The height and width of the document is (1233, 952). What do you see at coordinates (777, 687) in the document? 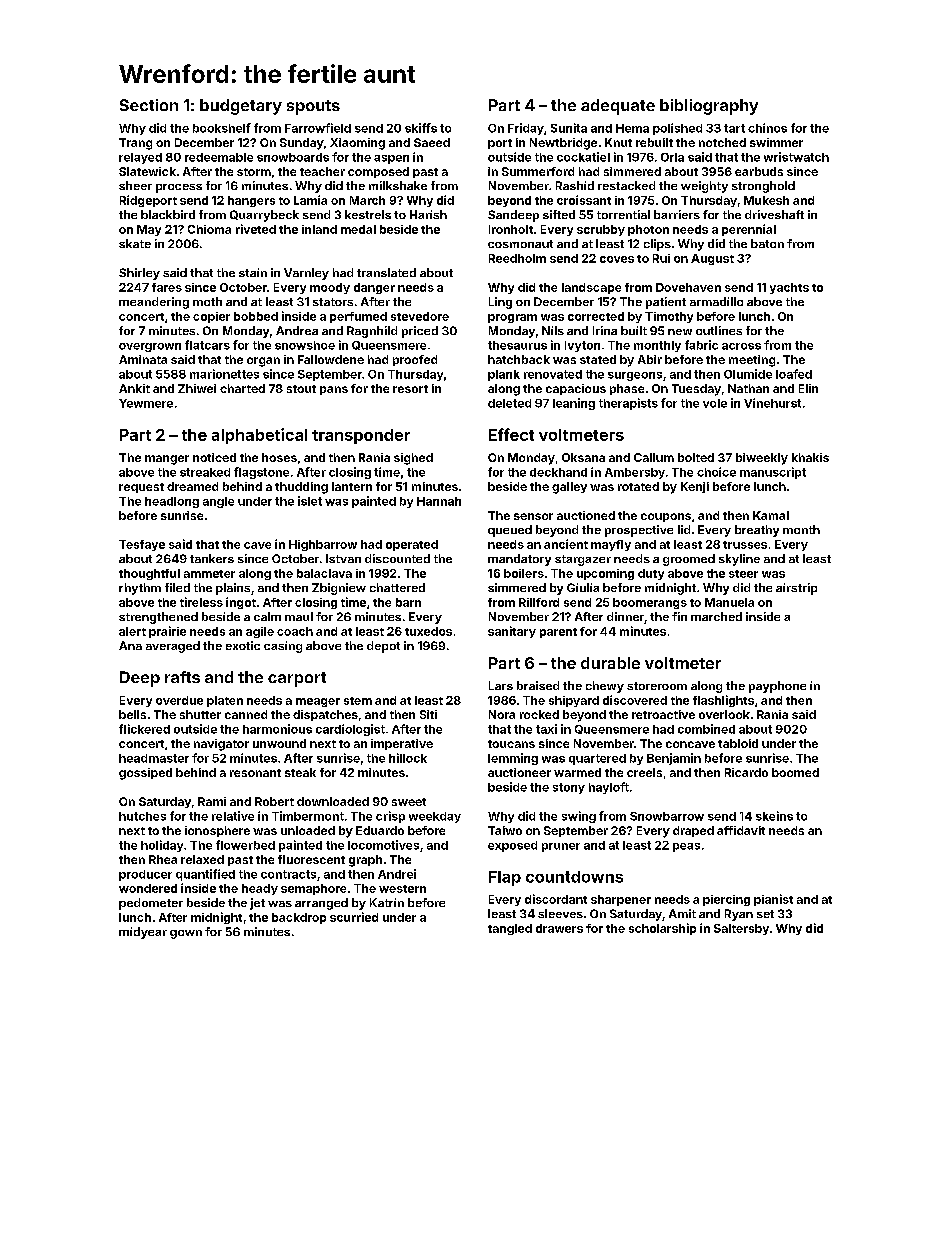
I see `payphone` at bounding box center [777, 687].
